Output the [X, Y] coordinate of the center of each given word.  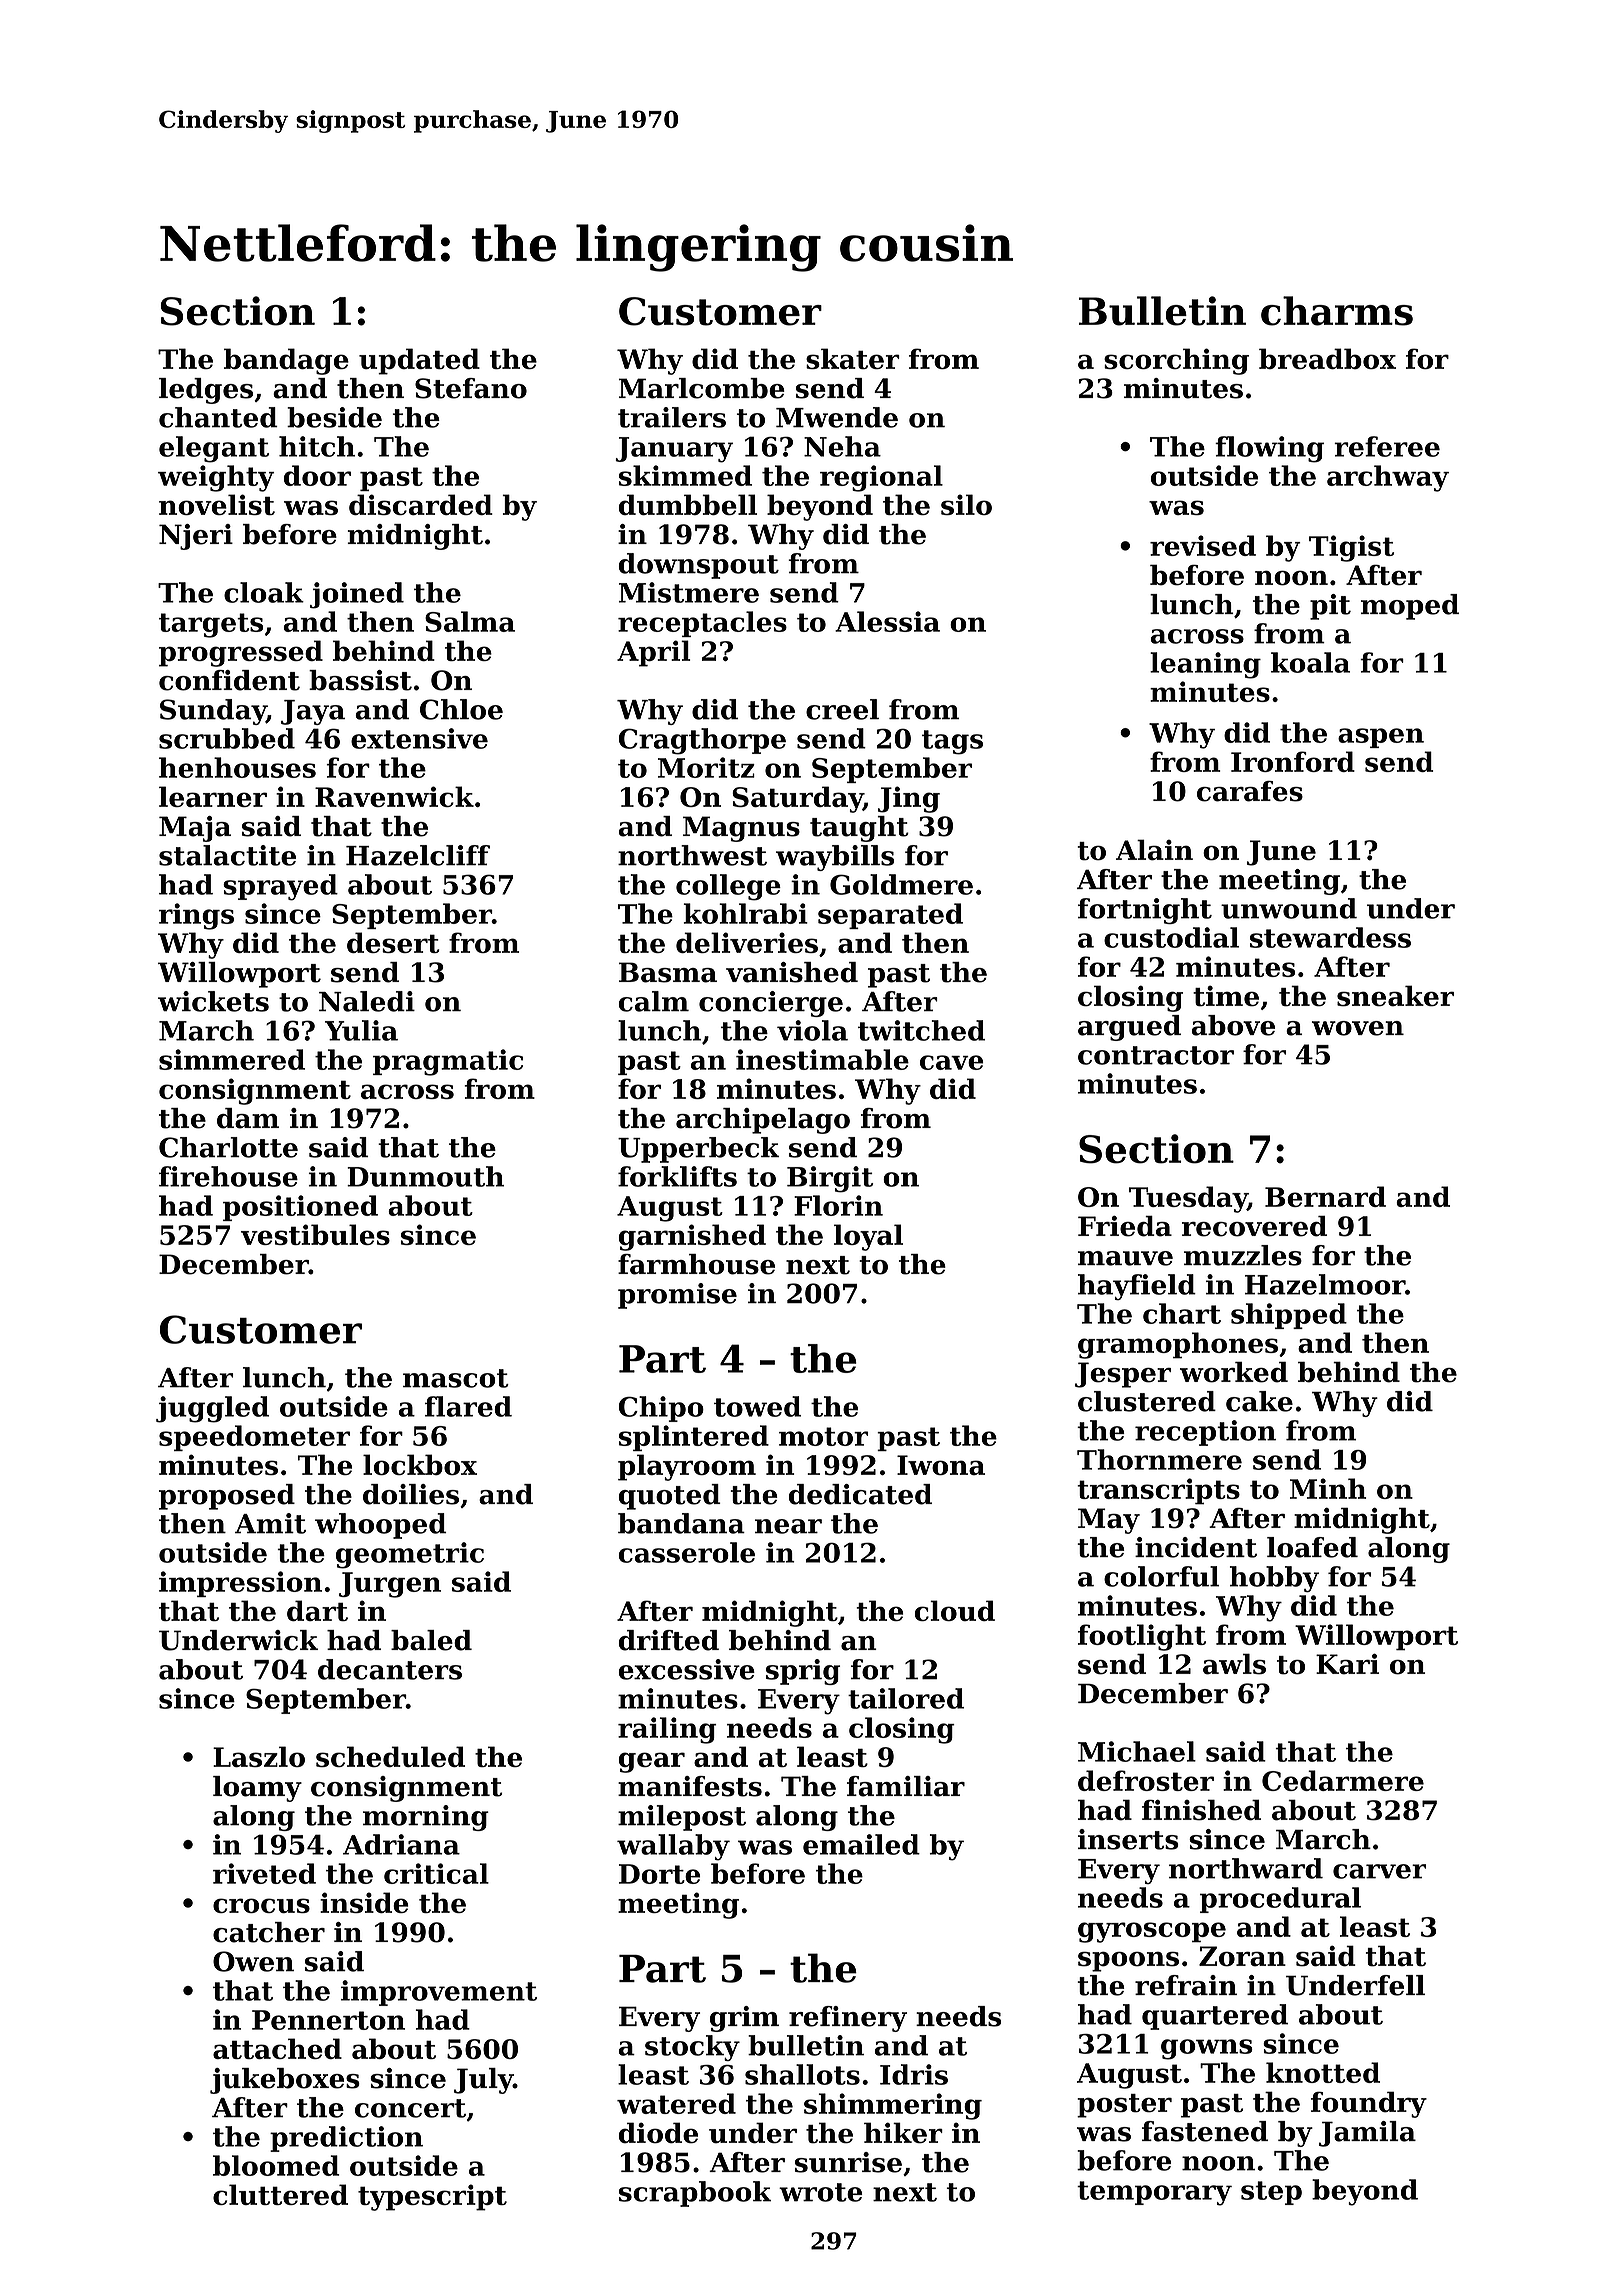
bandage [286, 361]
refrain [1186, 1985]
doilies [411, 1494]
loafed [1312, 1547]
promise [677, 1296]
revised [1203, 545]
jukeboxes [285, 2081]
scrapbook [695, 2194]
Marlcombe [702, 388]
